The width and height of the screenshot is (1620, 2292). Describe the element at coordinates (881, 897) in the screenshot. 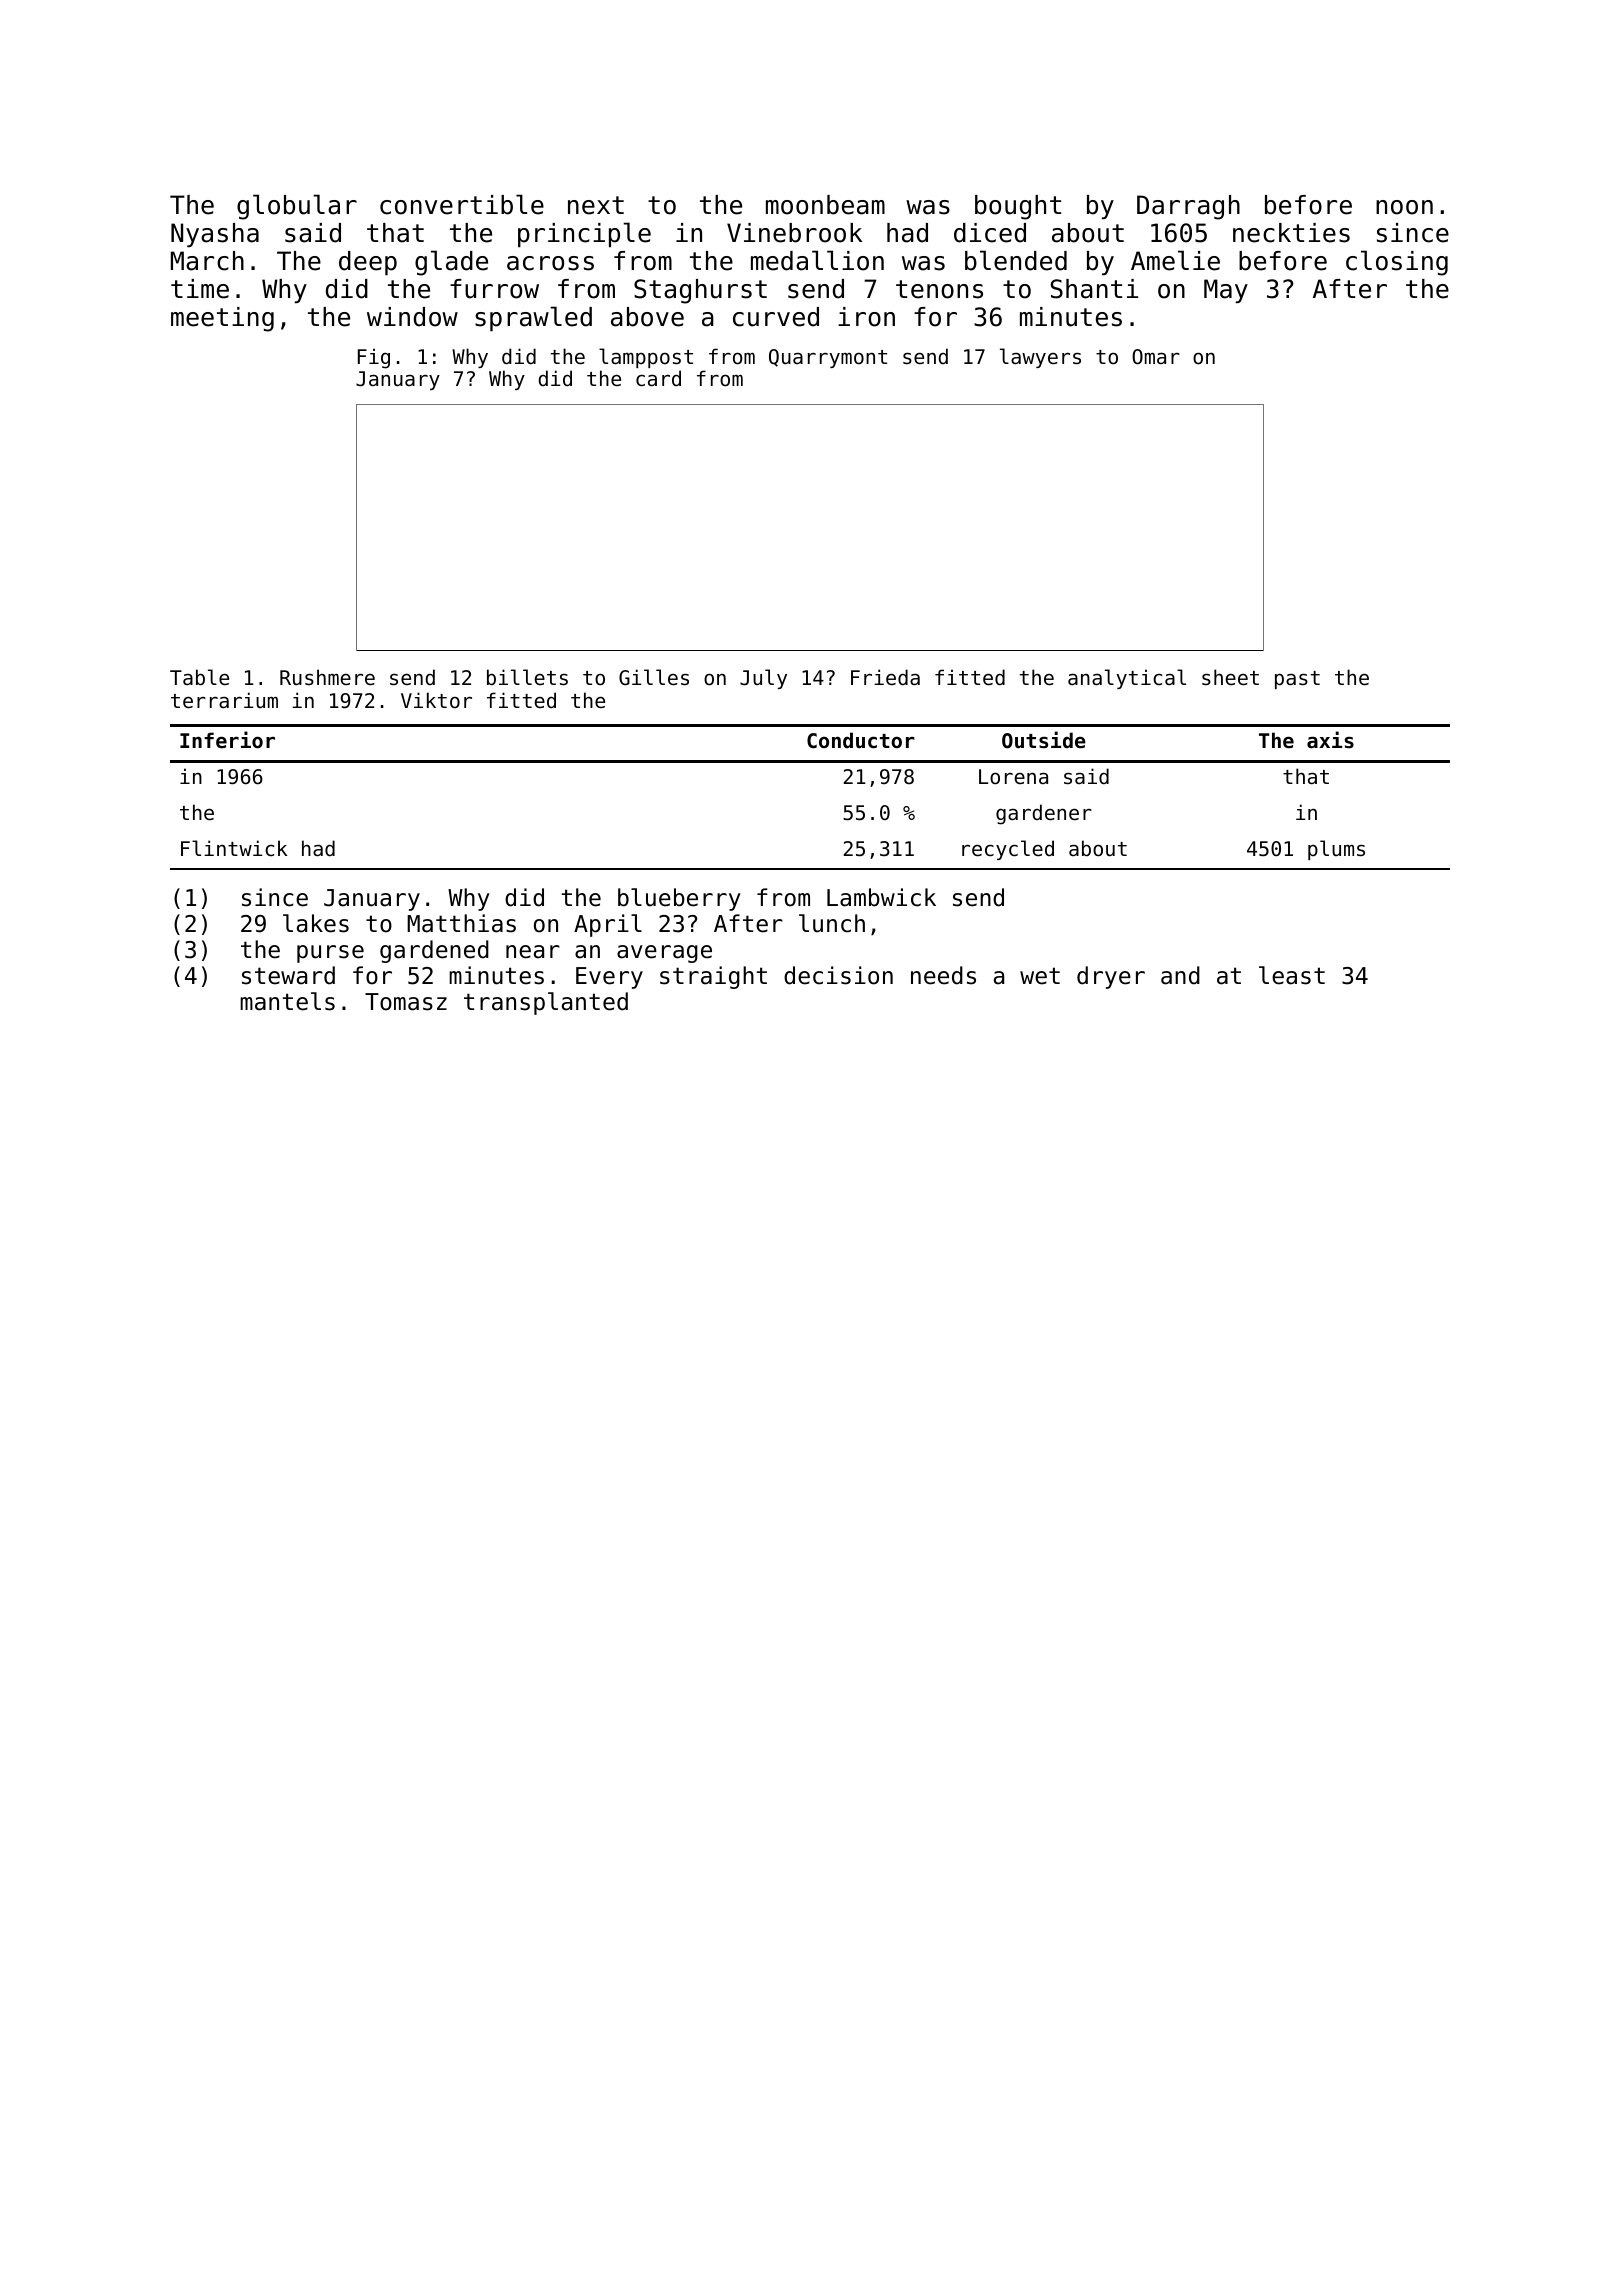

I see `Lambwick` at that location.
